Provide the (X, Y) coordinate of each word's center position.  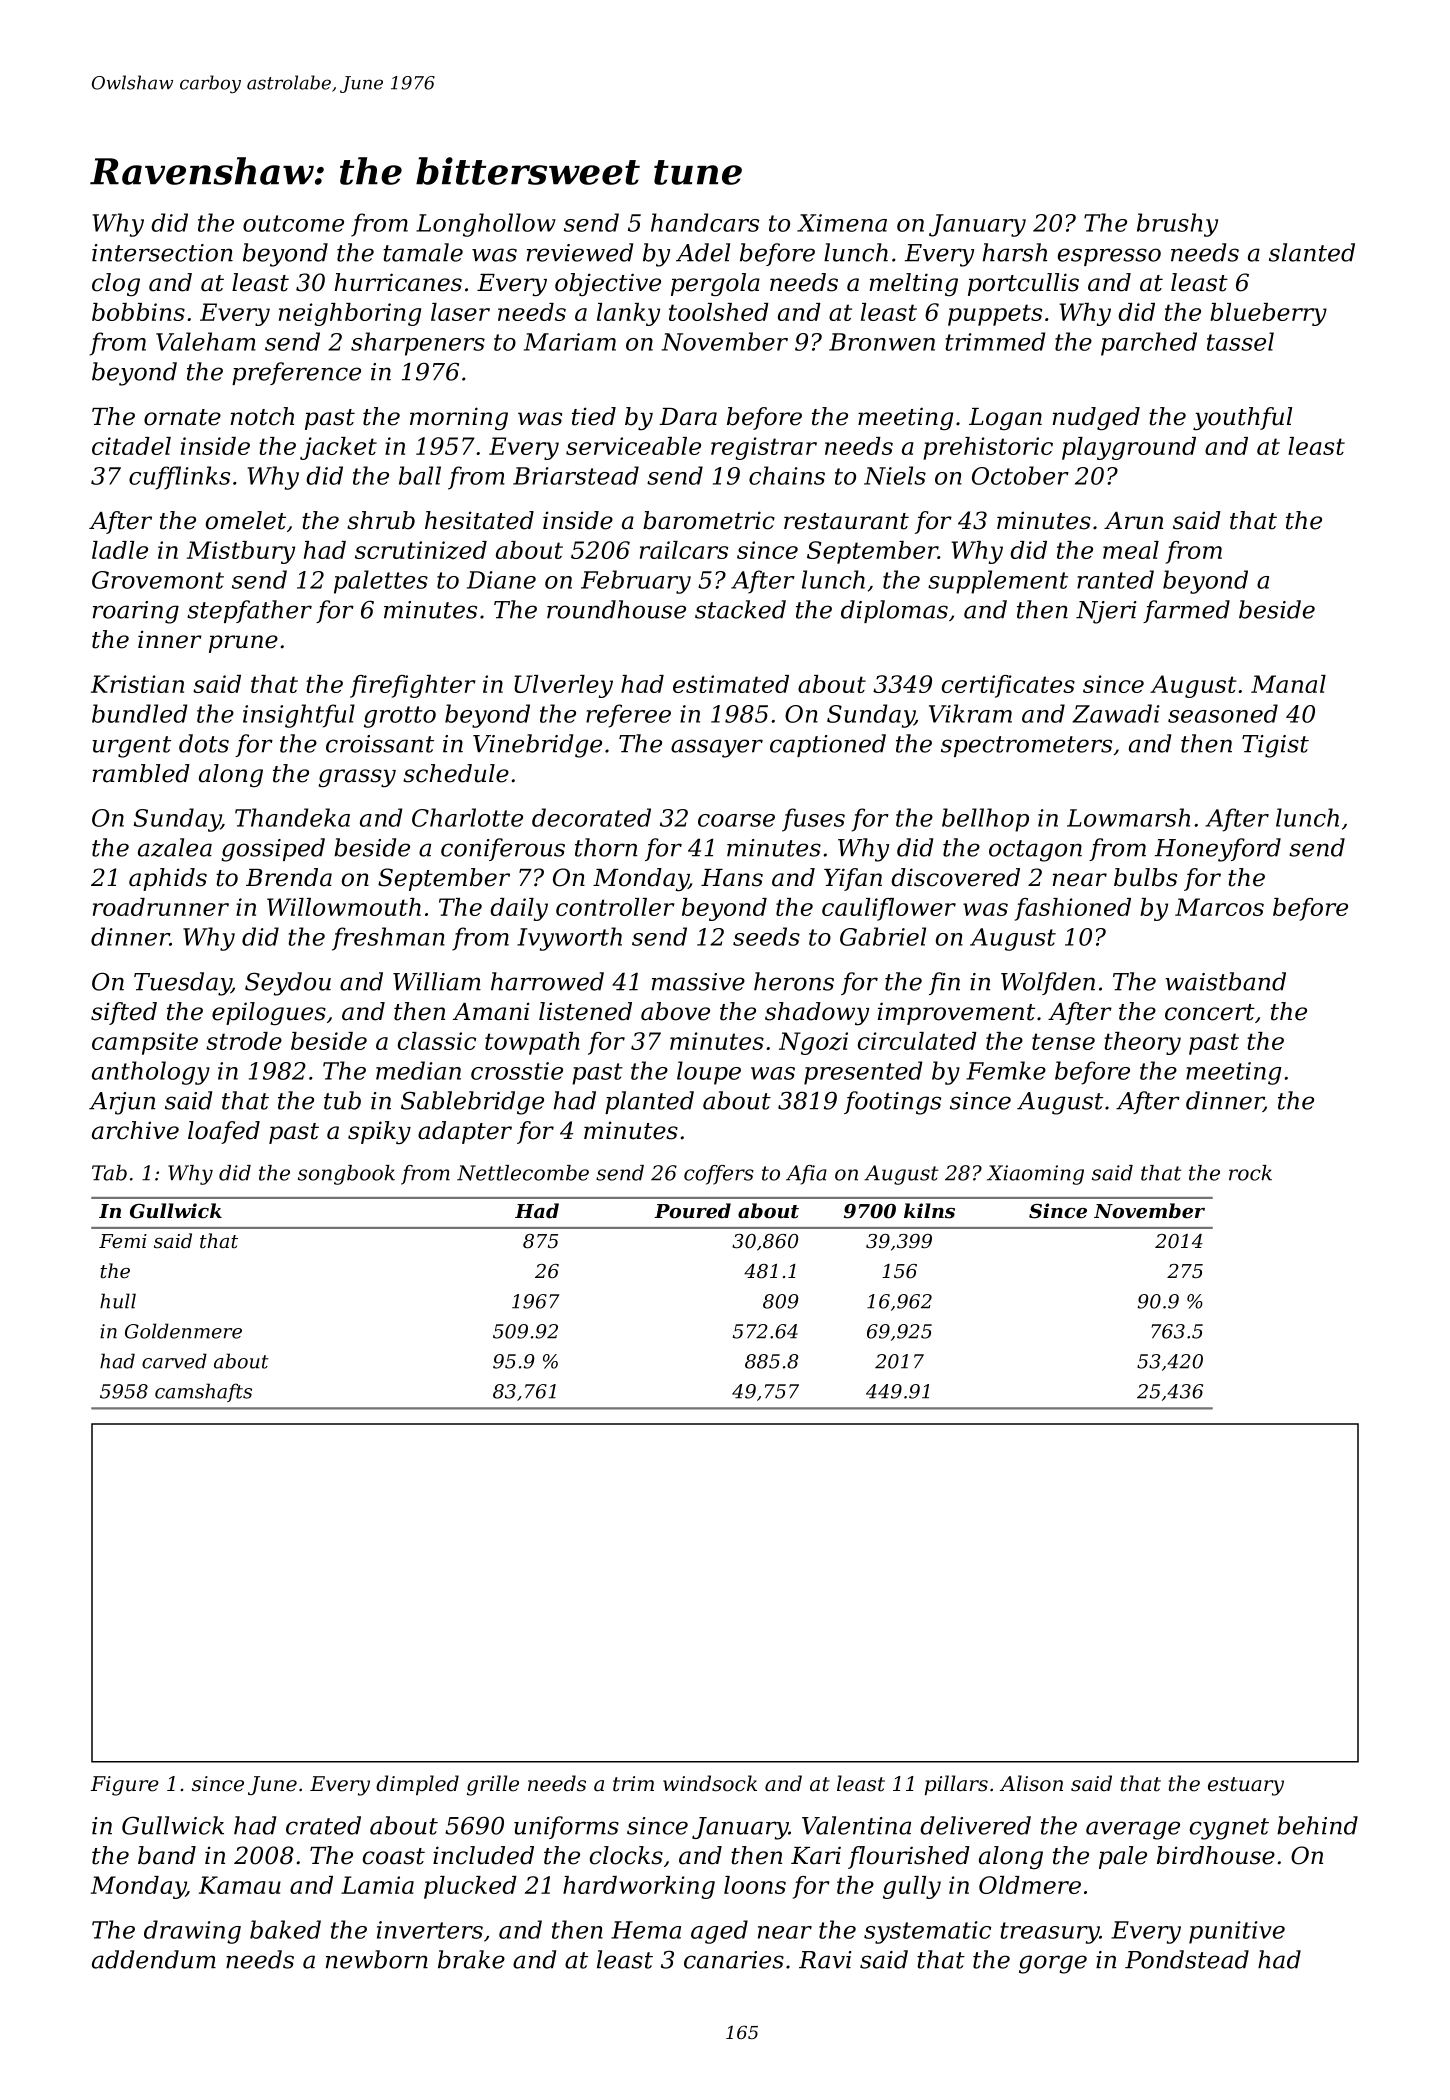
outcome (293, 223)
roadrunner (161, 907)
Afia (806, 1175)
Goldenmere (183, 1331)
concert (1210, 1012)
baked (285, 1929)
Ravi (825, 1960)
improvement (956, 1013)
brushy (1177, 225)
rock (1250, 1173)
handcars (705, 222)
